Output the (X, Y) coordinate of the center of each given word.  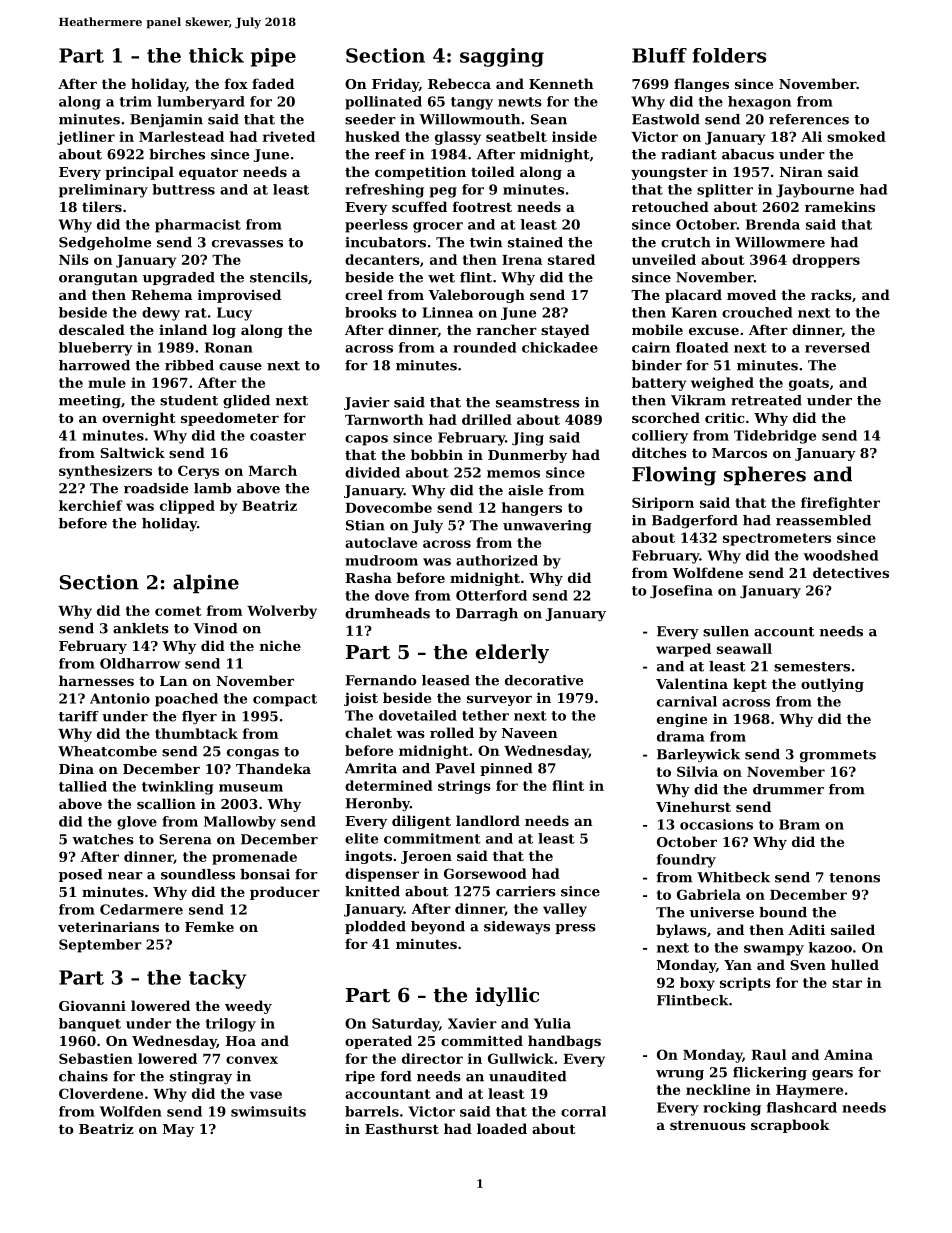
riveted (289, 136)
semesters (812, 667)
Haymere (809, 1091)
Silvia (697, 771)
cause (240, 367)
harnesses (96, 680)
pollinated (383, 103)
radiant (689, 154)
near (125, 876)
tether (485, 715)
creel (364, 294)
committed (482, 1040)
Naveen (530, 733)
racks (831, 294)
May (178, 1130)
